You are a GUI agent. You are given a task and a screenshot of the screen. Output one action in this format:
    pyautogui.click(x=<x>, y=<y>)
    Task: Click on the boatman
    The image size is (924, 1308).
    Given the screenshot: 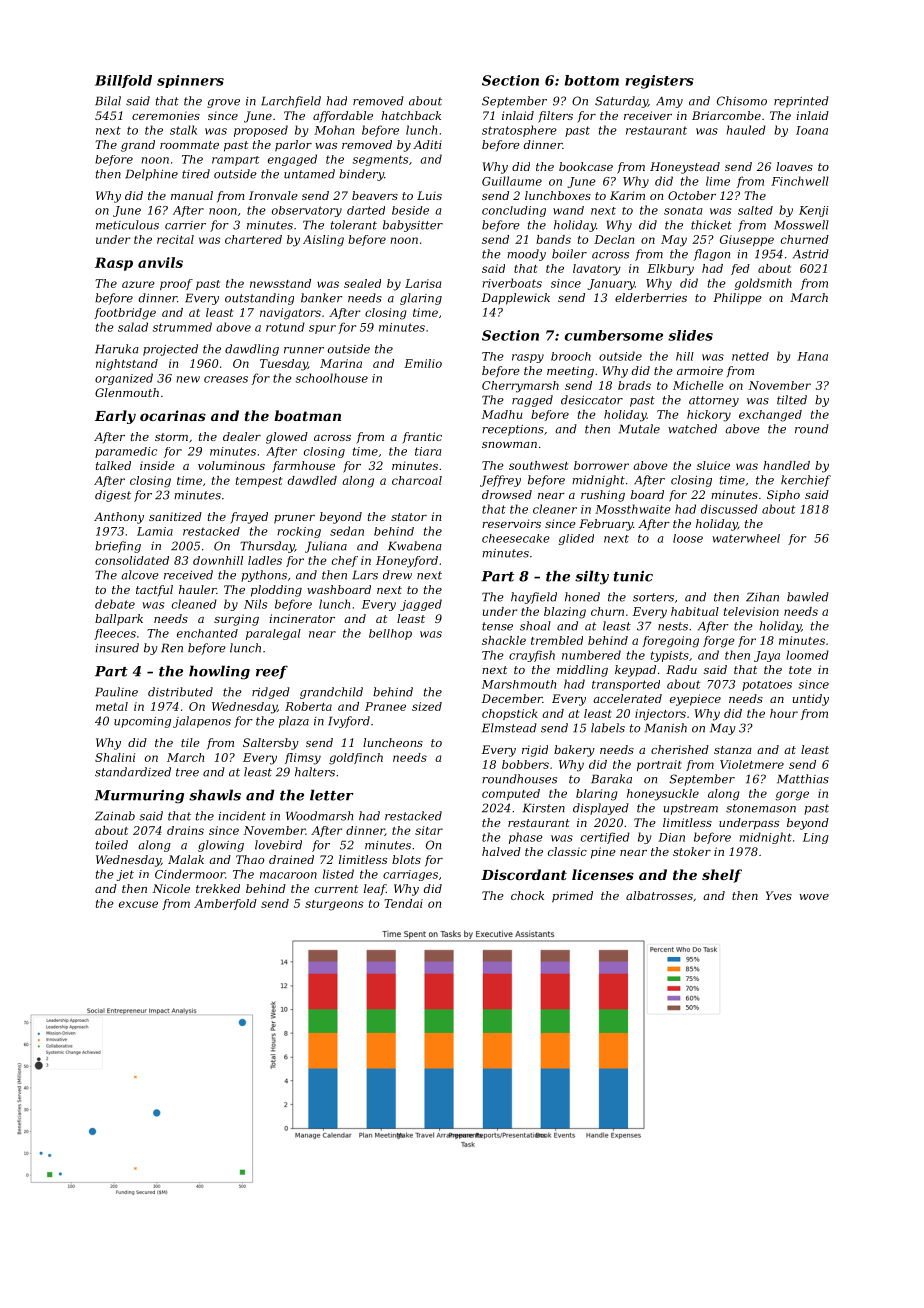 What is the action you would take?
    pyautogui.click(x=307, y=415)
